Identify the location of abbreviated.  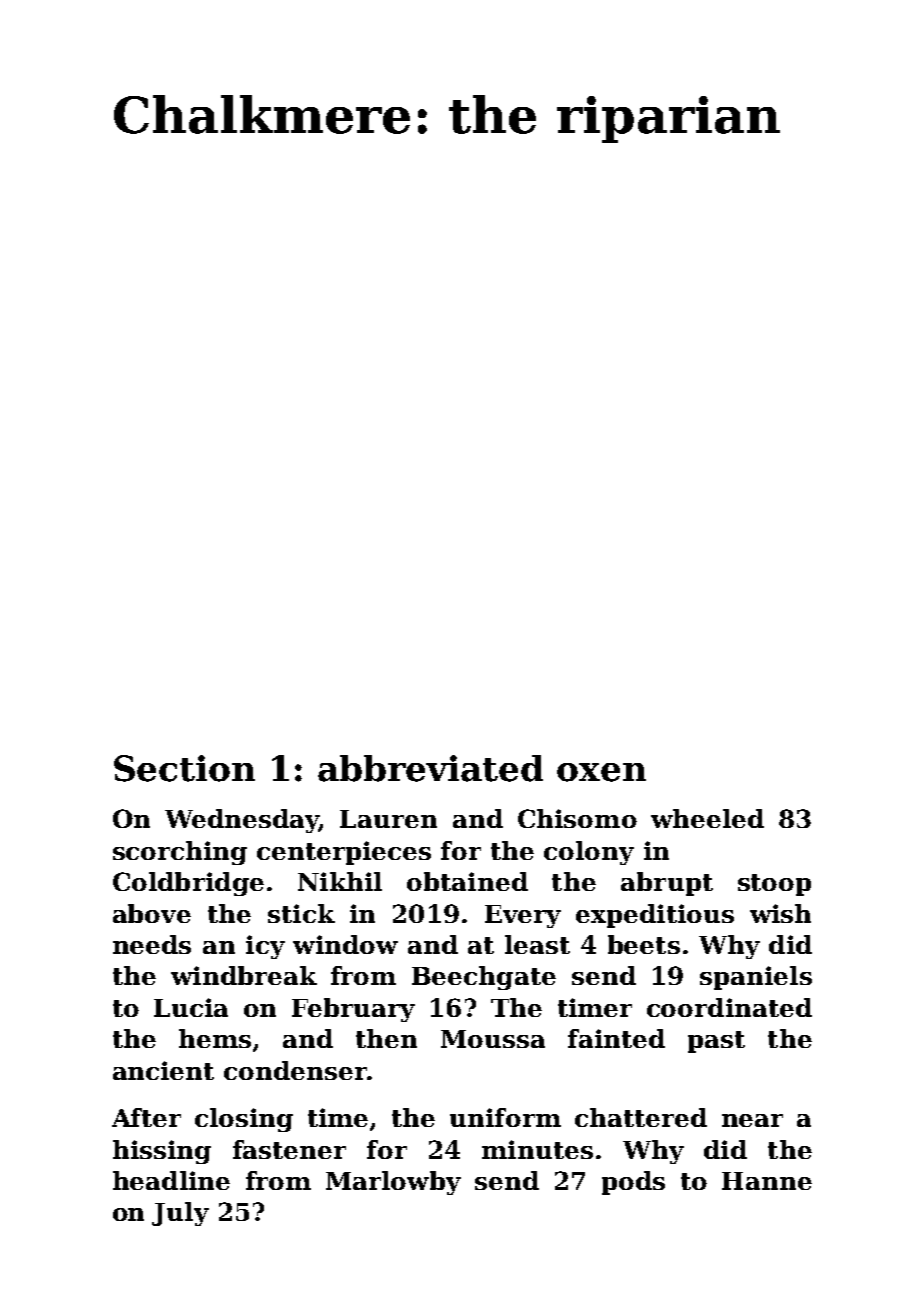
(430, 768).
